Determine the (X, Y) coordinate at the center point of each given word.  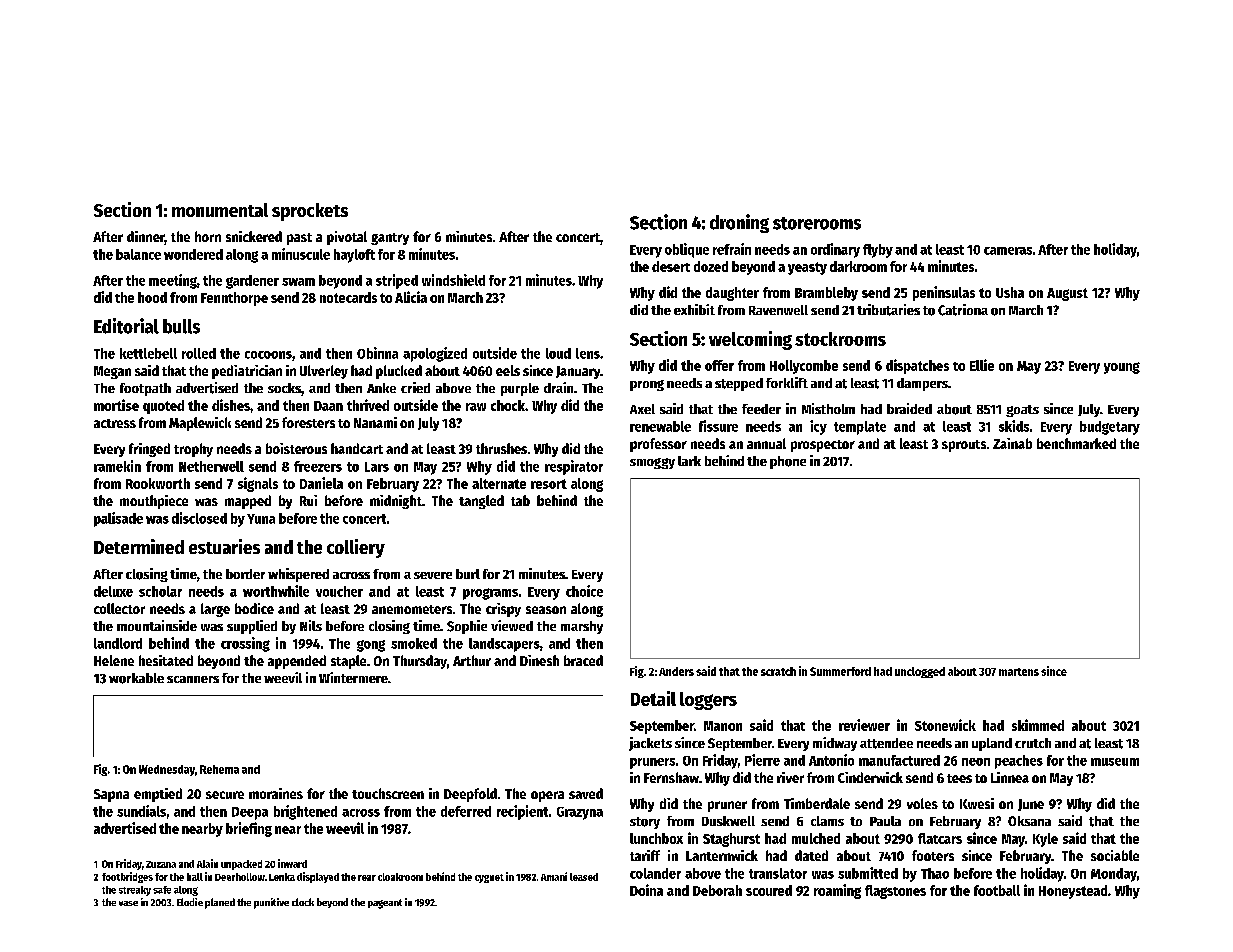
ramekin (117, 466)
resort (549, 484)
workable (136, 678)
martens (1019, 672)
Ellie (982, 365)
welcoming (750, 340)
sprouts (964, 446)
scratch (778, 671)
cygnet (489, 878)
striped (397, 281)
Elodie (190, 902)
